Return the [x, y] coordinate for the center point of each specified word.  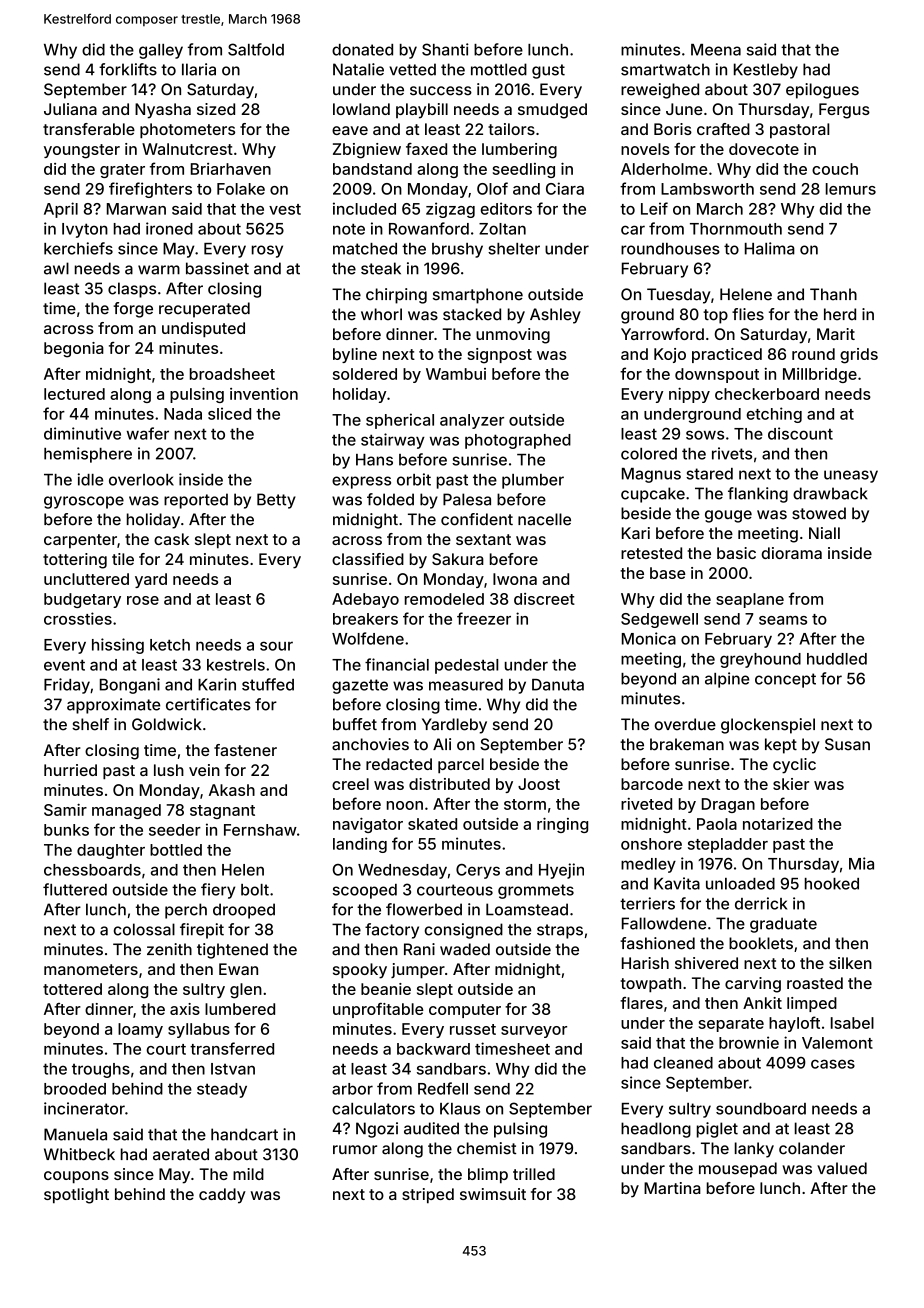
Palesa [467, 499]
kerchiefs [78, 248]
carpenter [80, 541]
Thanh [833, 294]
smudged [552, 111]
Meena [716, 50]
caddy [222, 1196]
